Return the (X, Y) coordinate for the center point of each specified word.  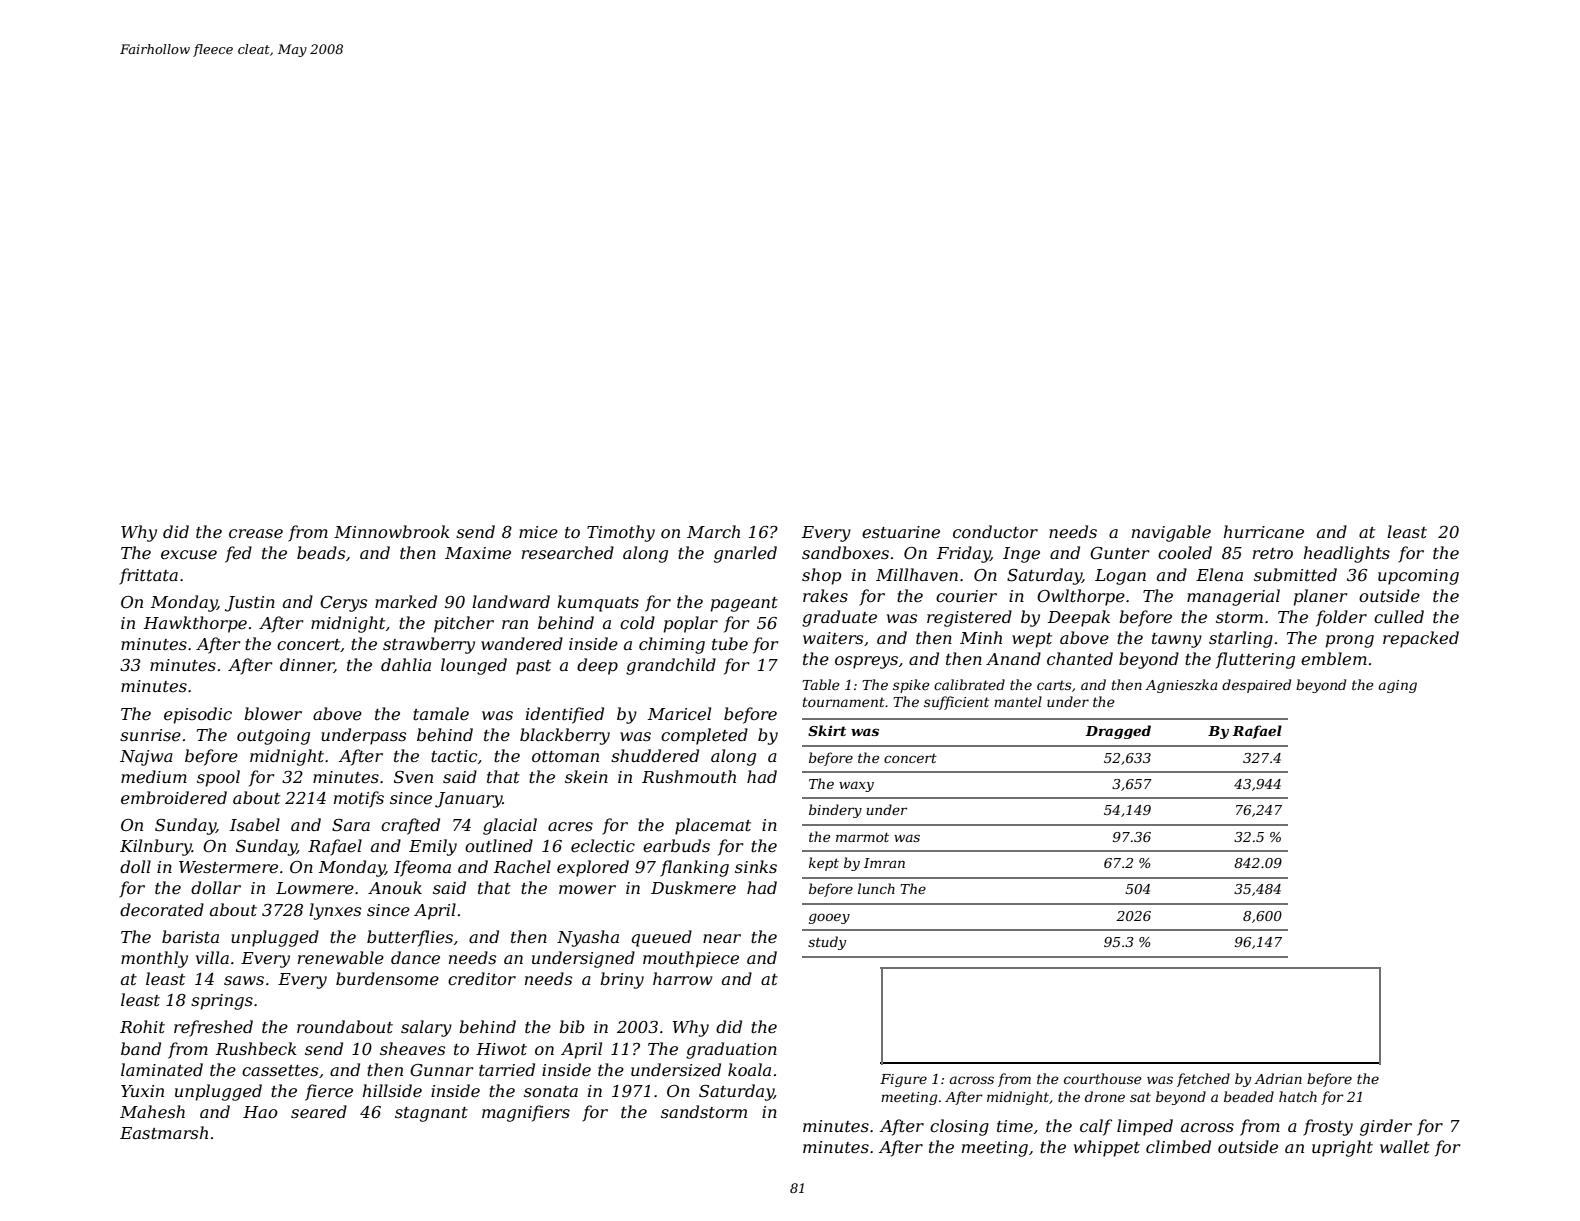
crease (256, 533)
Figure (903, 1080)
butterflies (410, 938)
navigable (1171, 533)
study (827, 943)
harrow (683, 978)
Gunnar (441, 1070)
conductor (995, 531)
